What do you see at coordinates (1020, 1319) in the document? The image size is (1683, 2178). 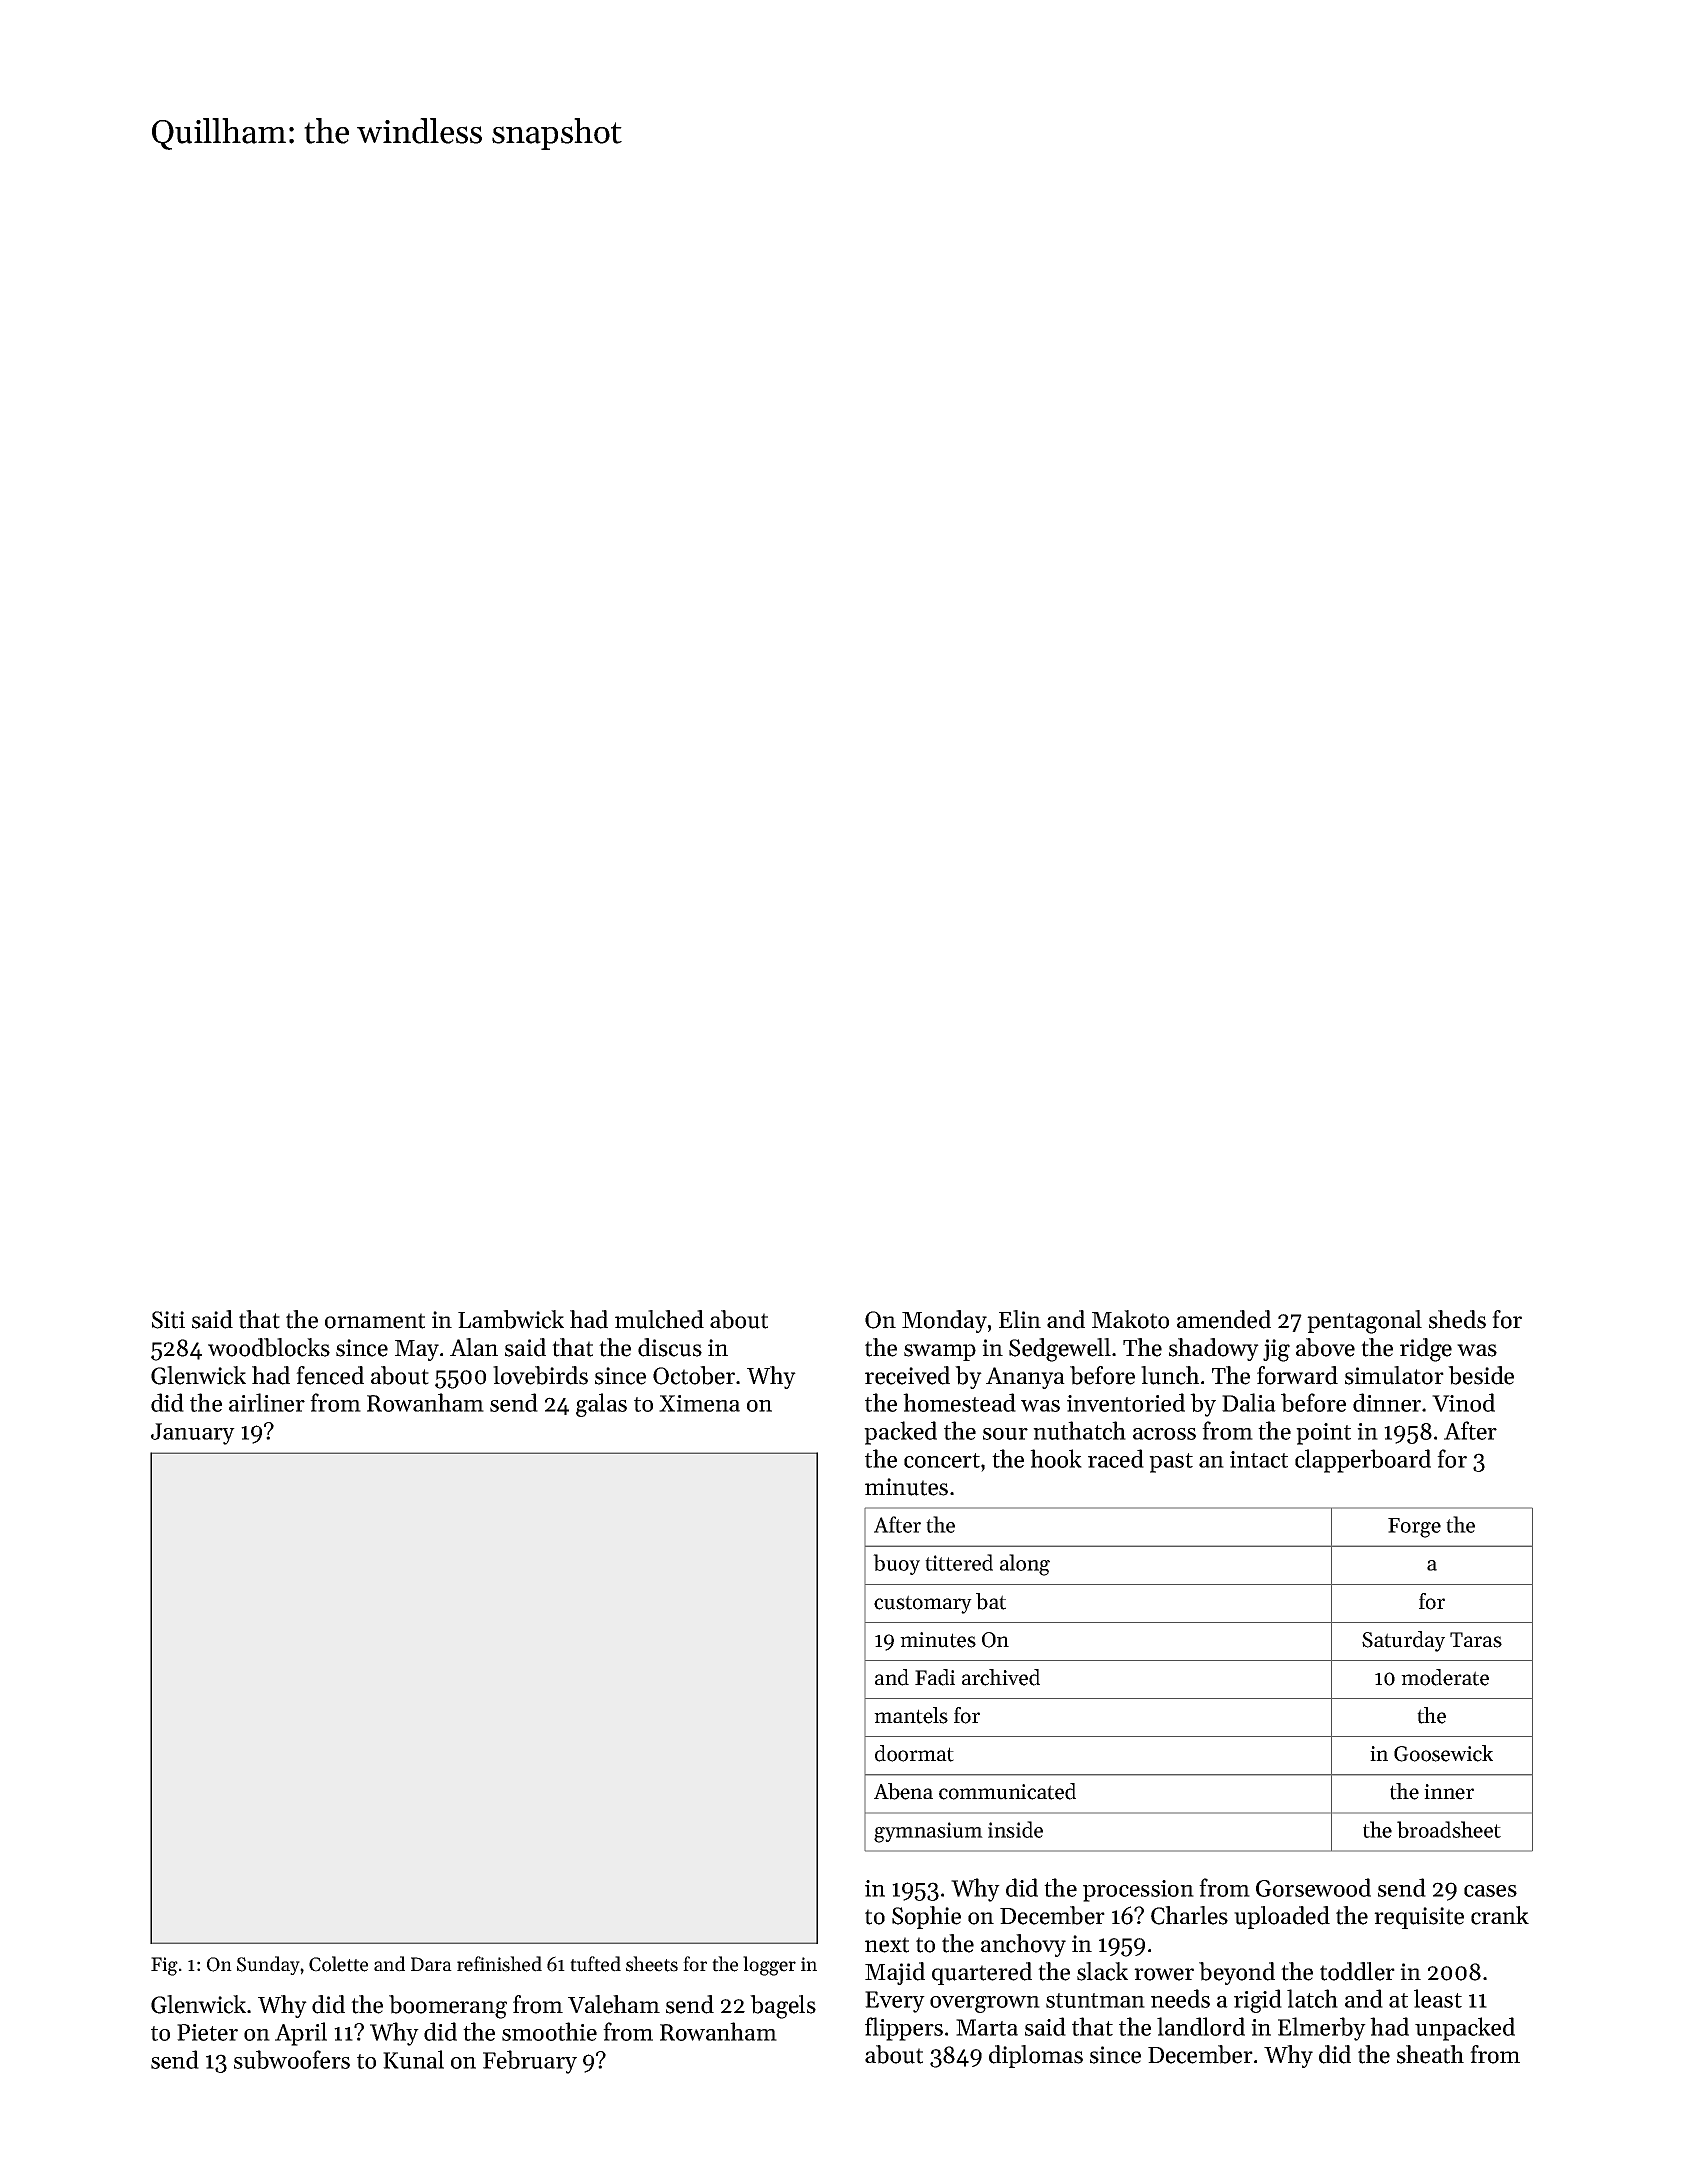 I see `Elin` at bounding box center [1020, 1319].
